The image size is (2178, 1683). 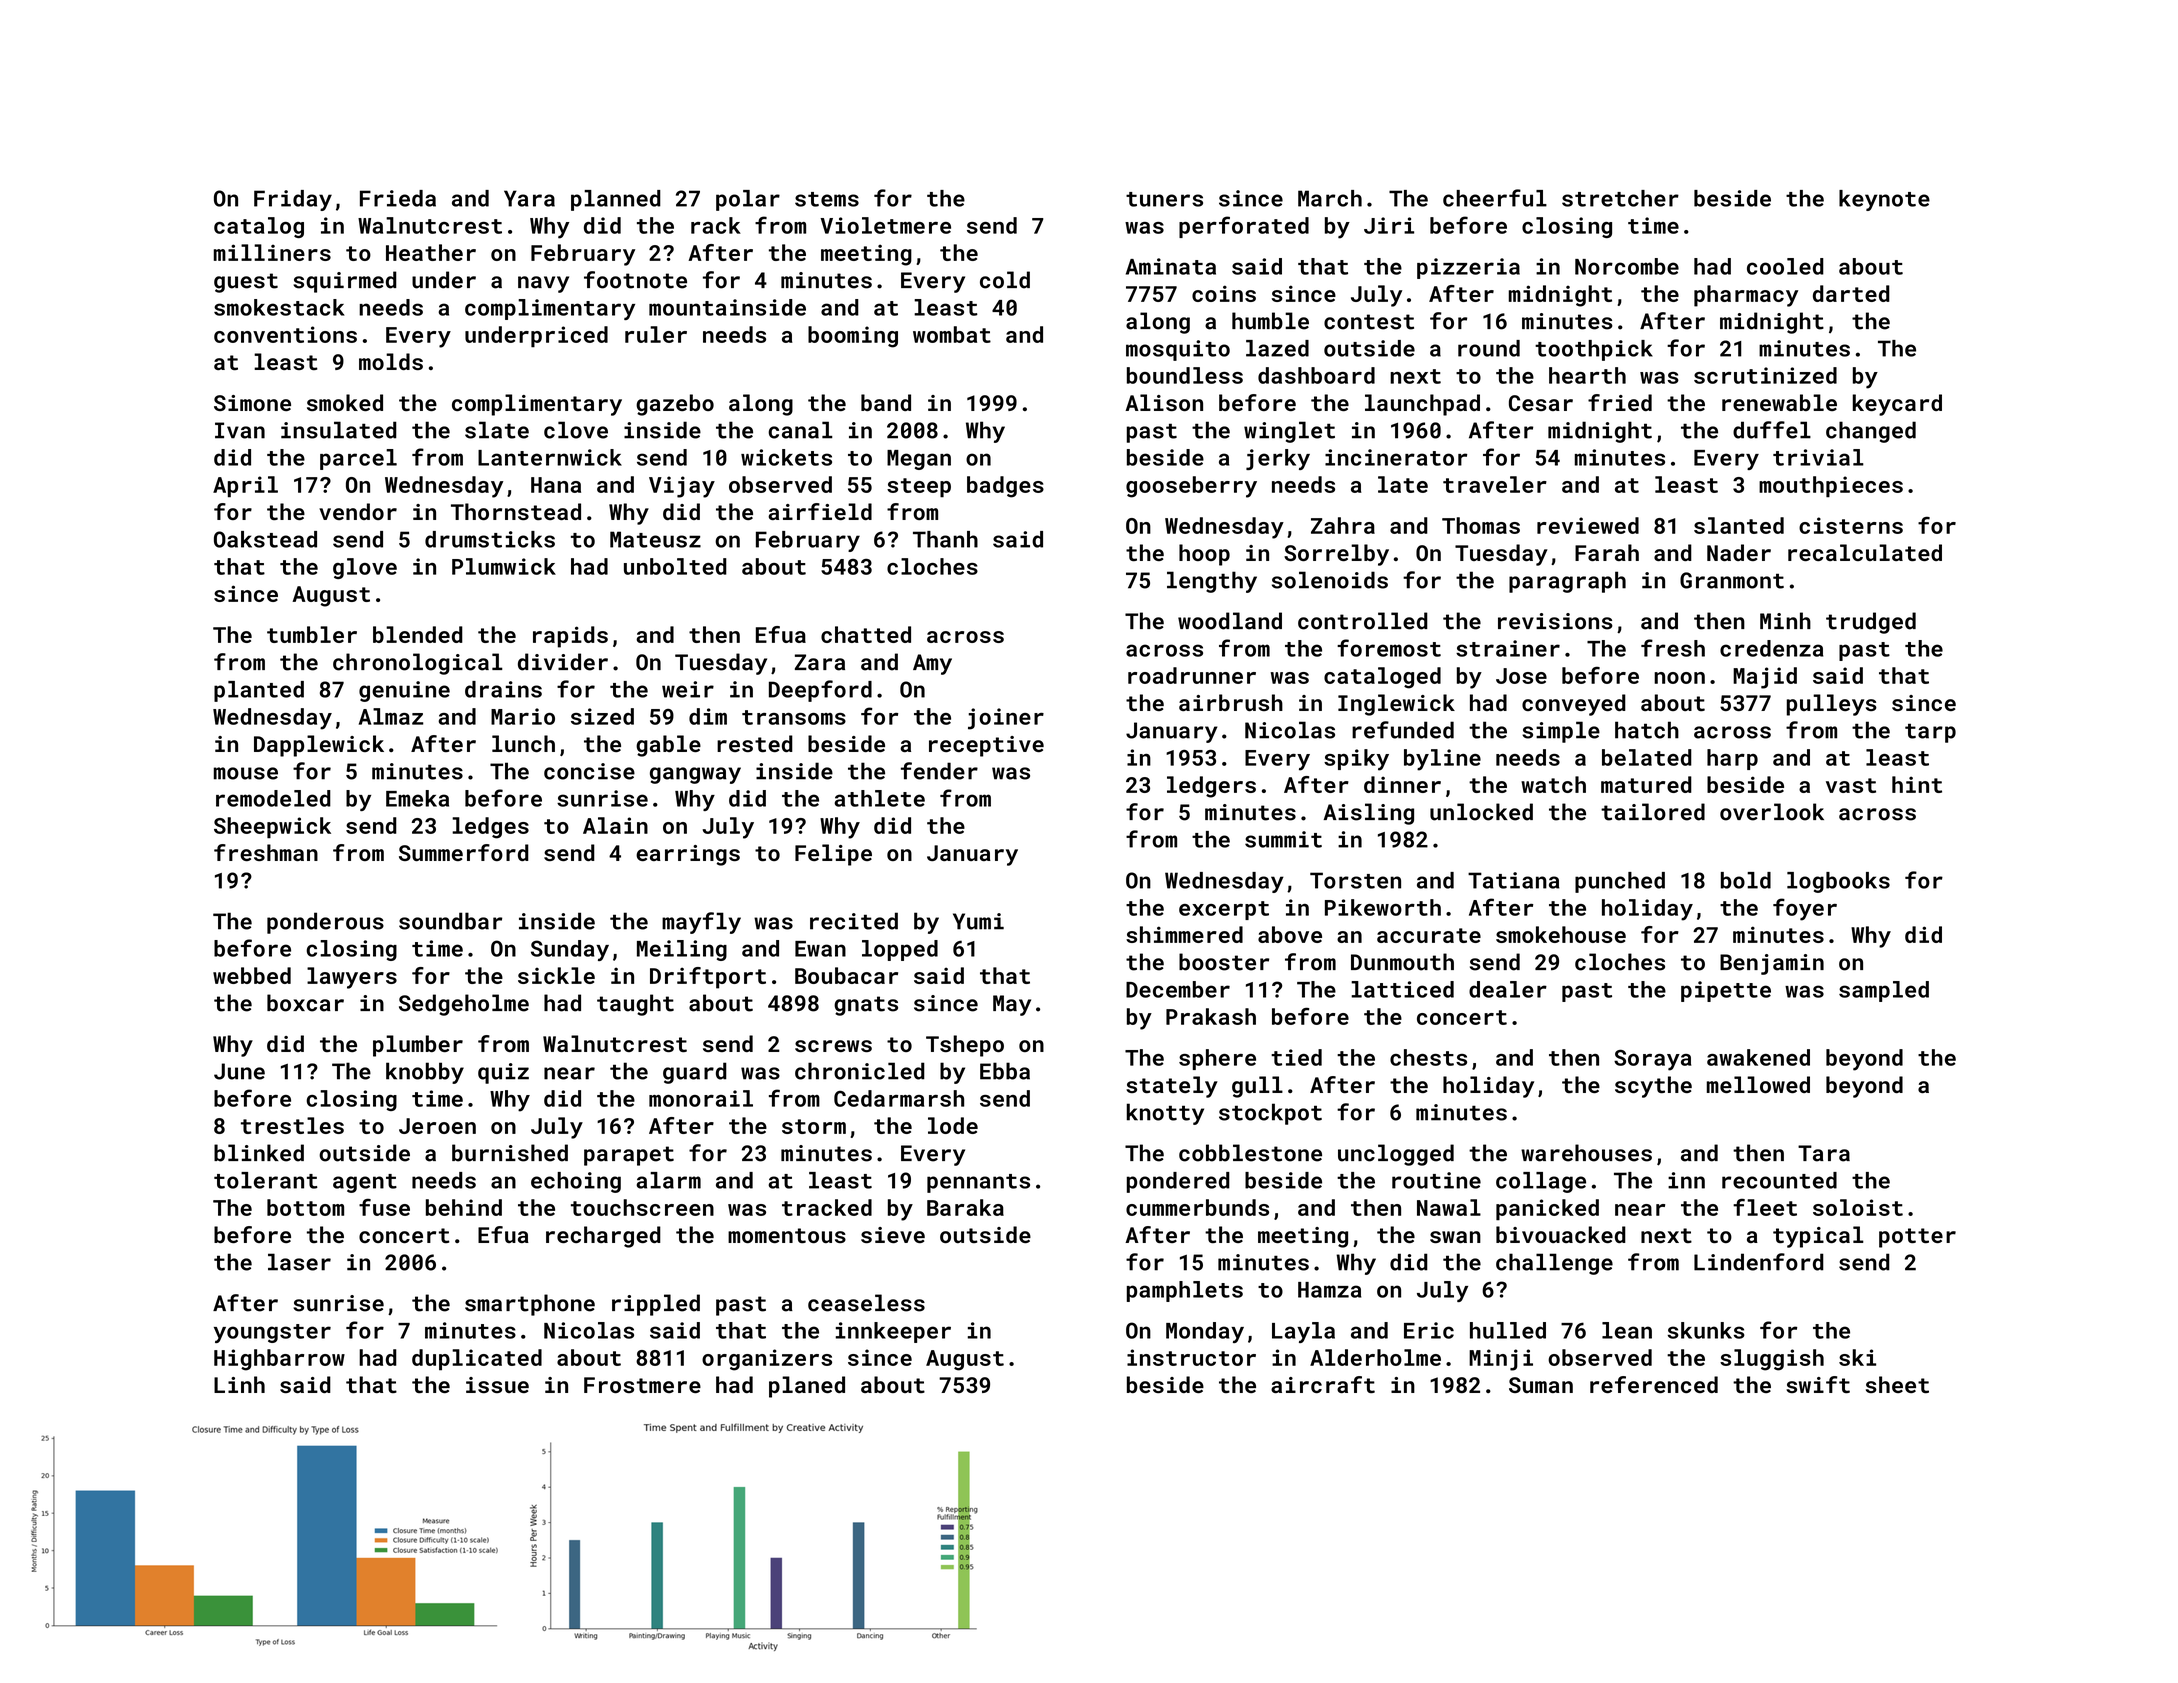 I want to click on band, so click(x=886, y=402).
